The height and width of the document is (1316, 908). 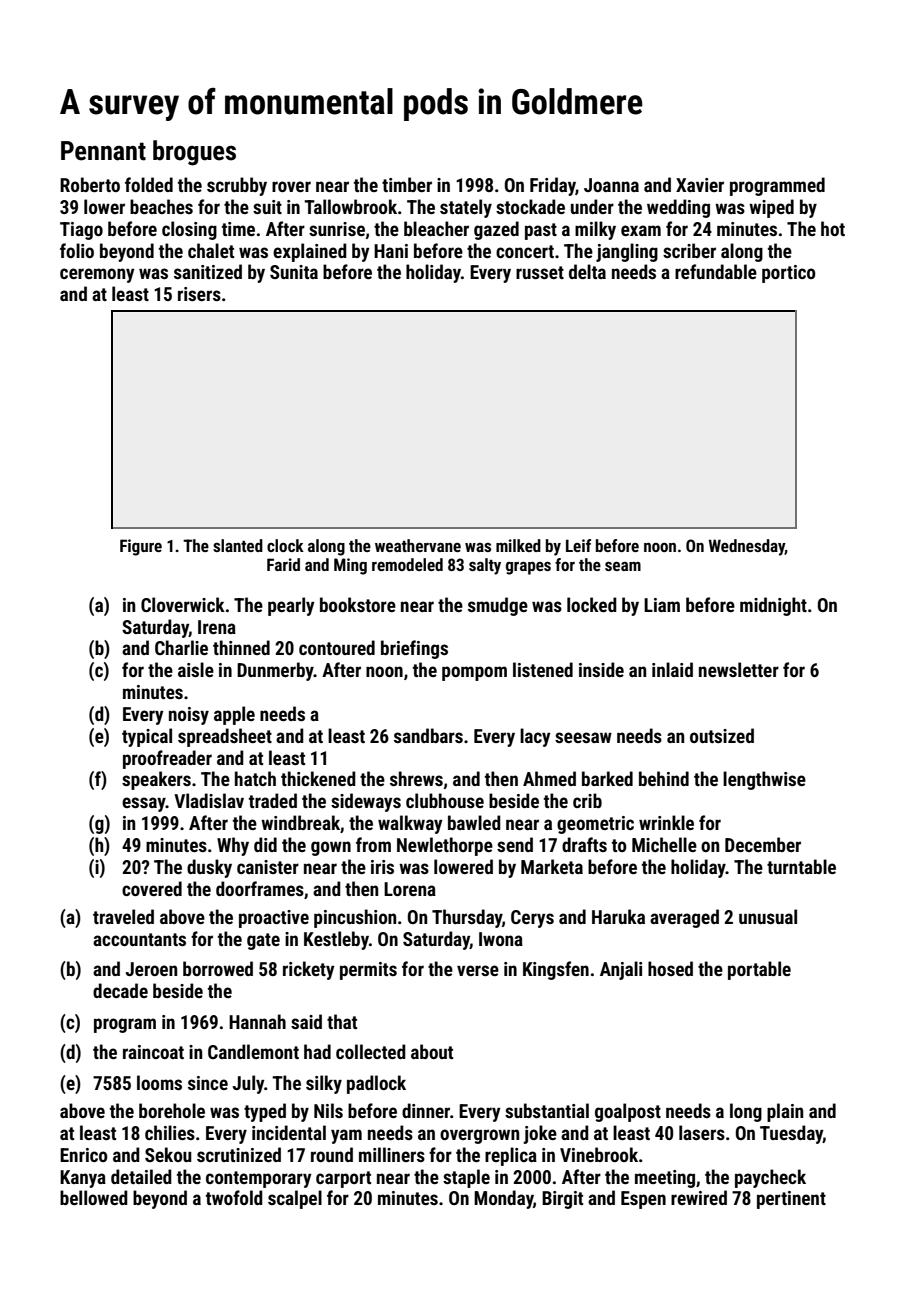 What do you see at coordinates (428, 735) in the document?
I see `sandbars` at bounding box center [428, 735].
